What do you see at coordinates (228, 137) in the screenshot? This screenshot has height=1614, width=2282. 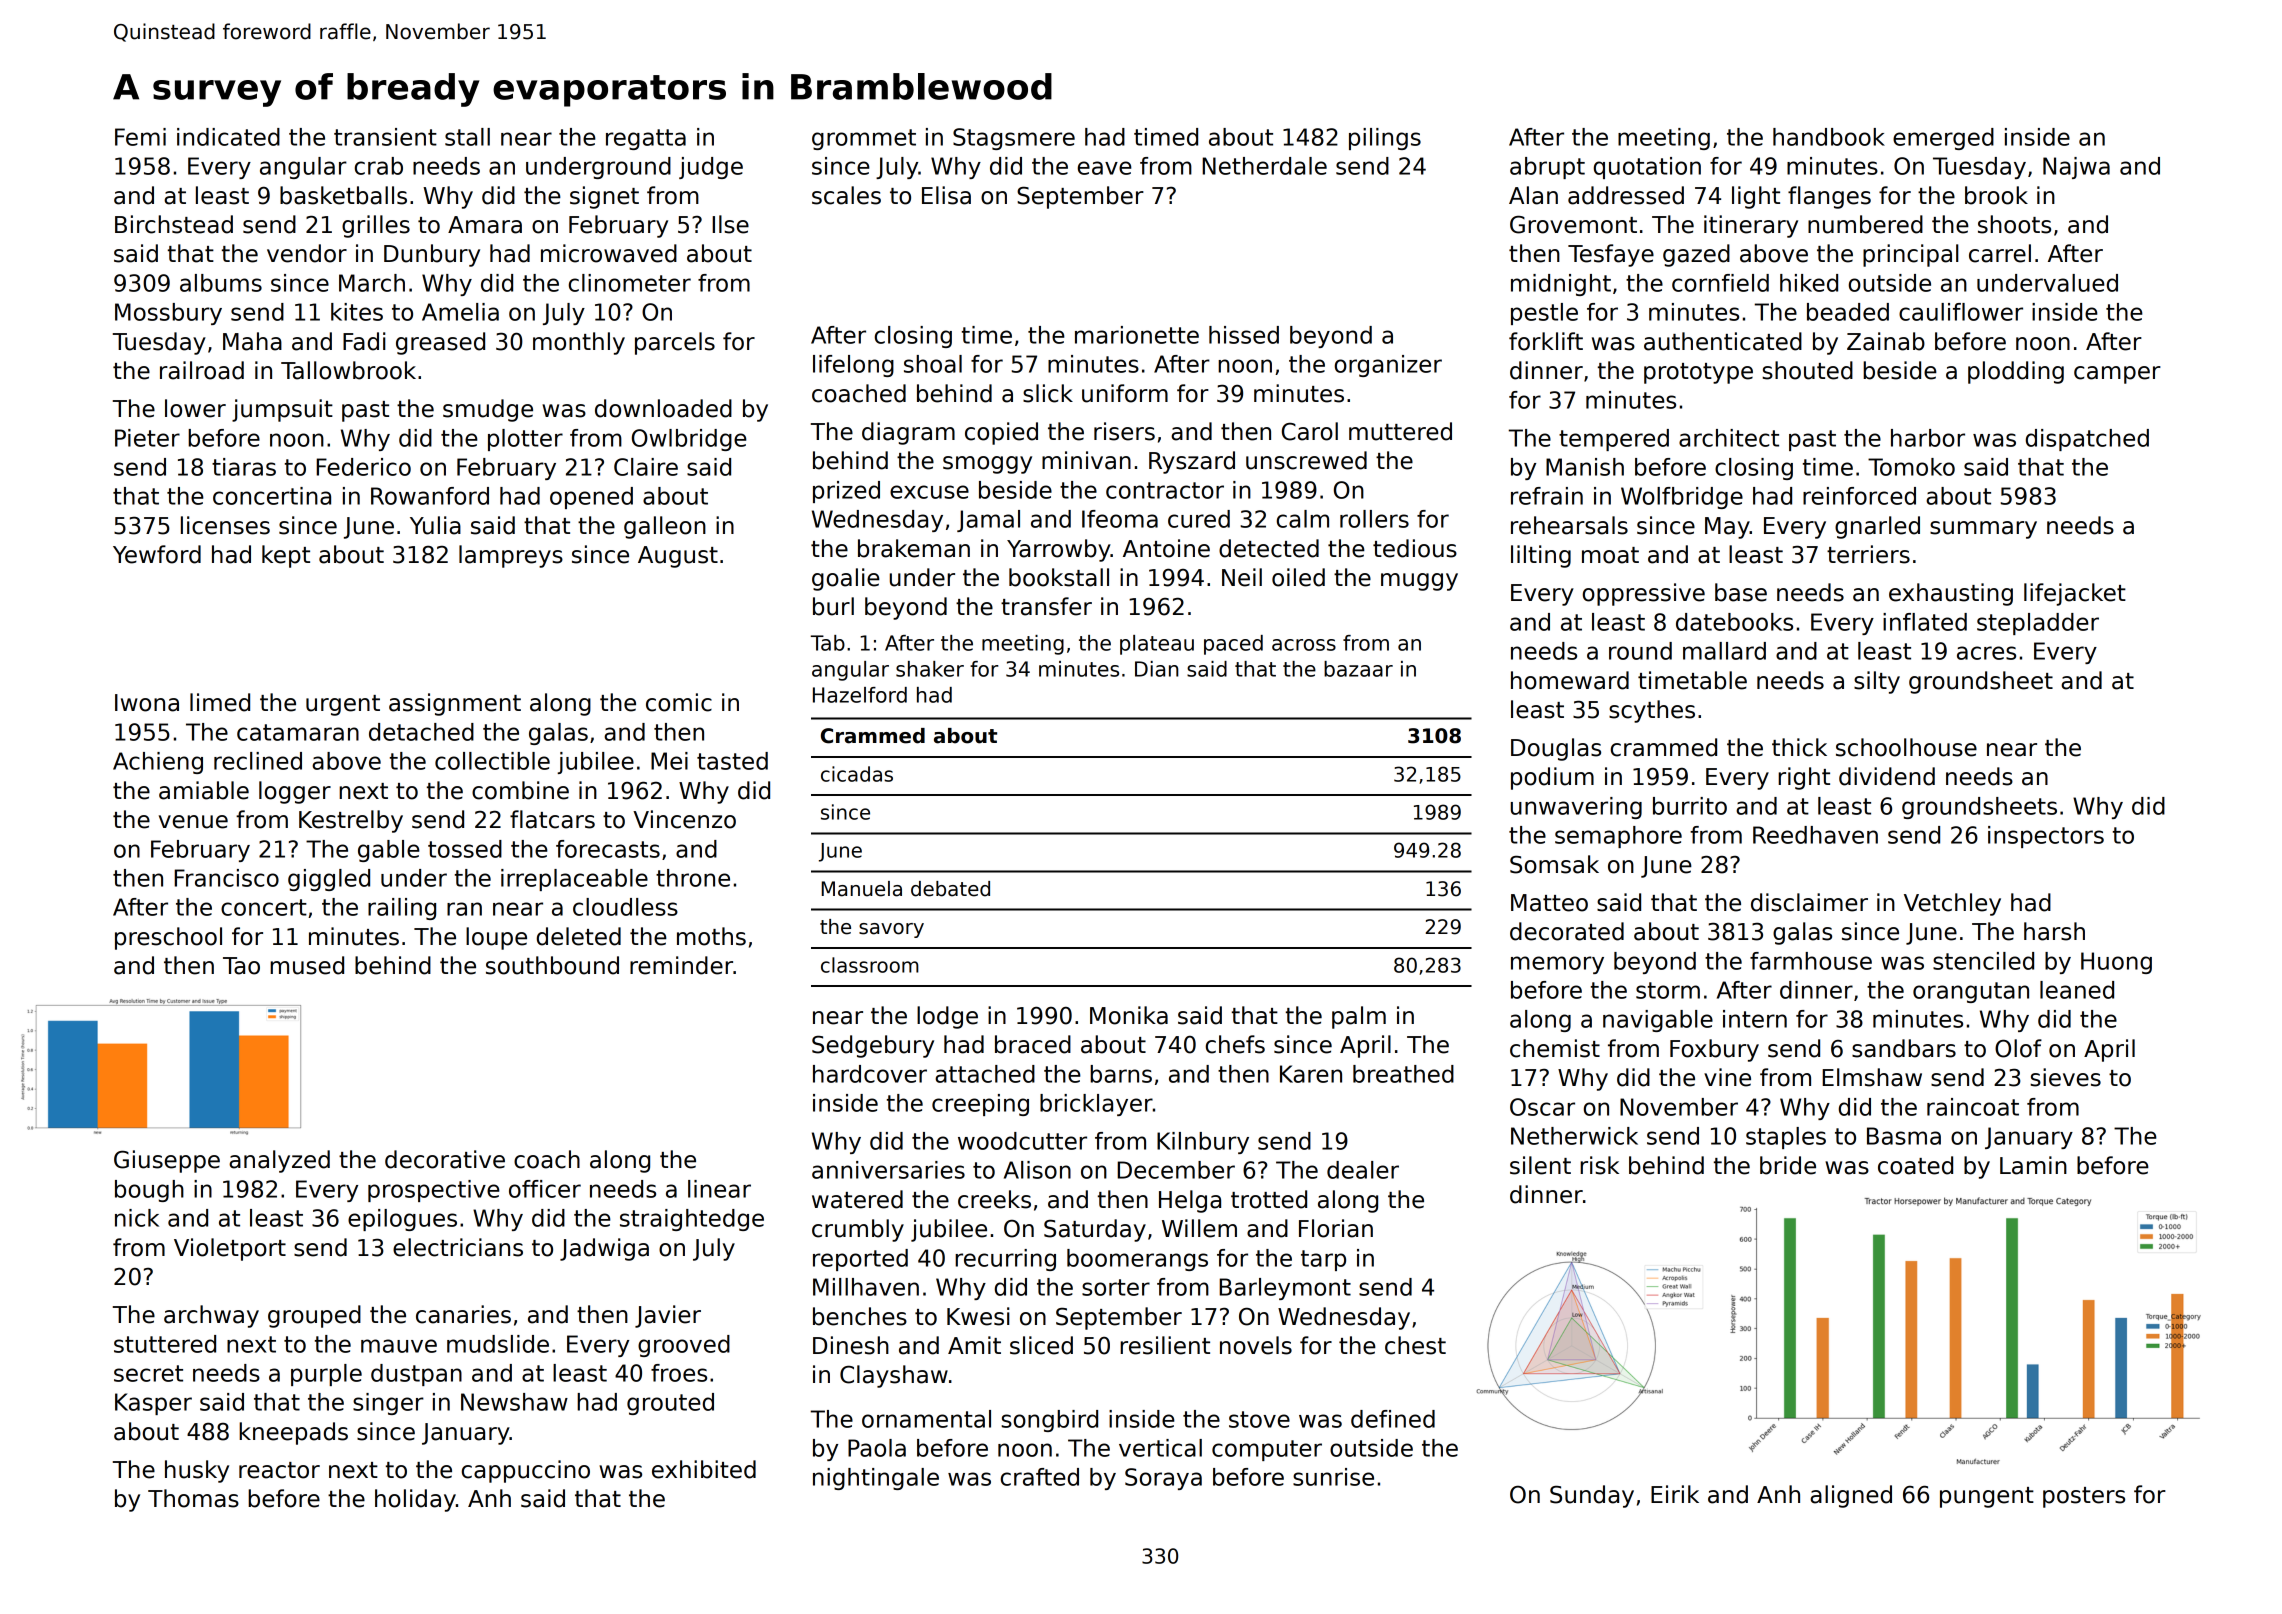 I see `indicated` at bounding box center [228, 137].
